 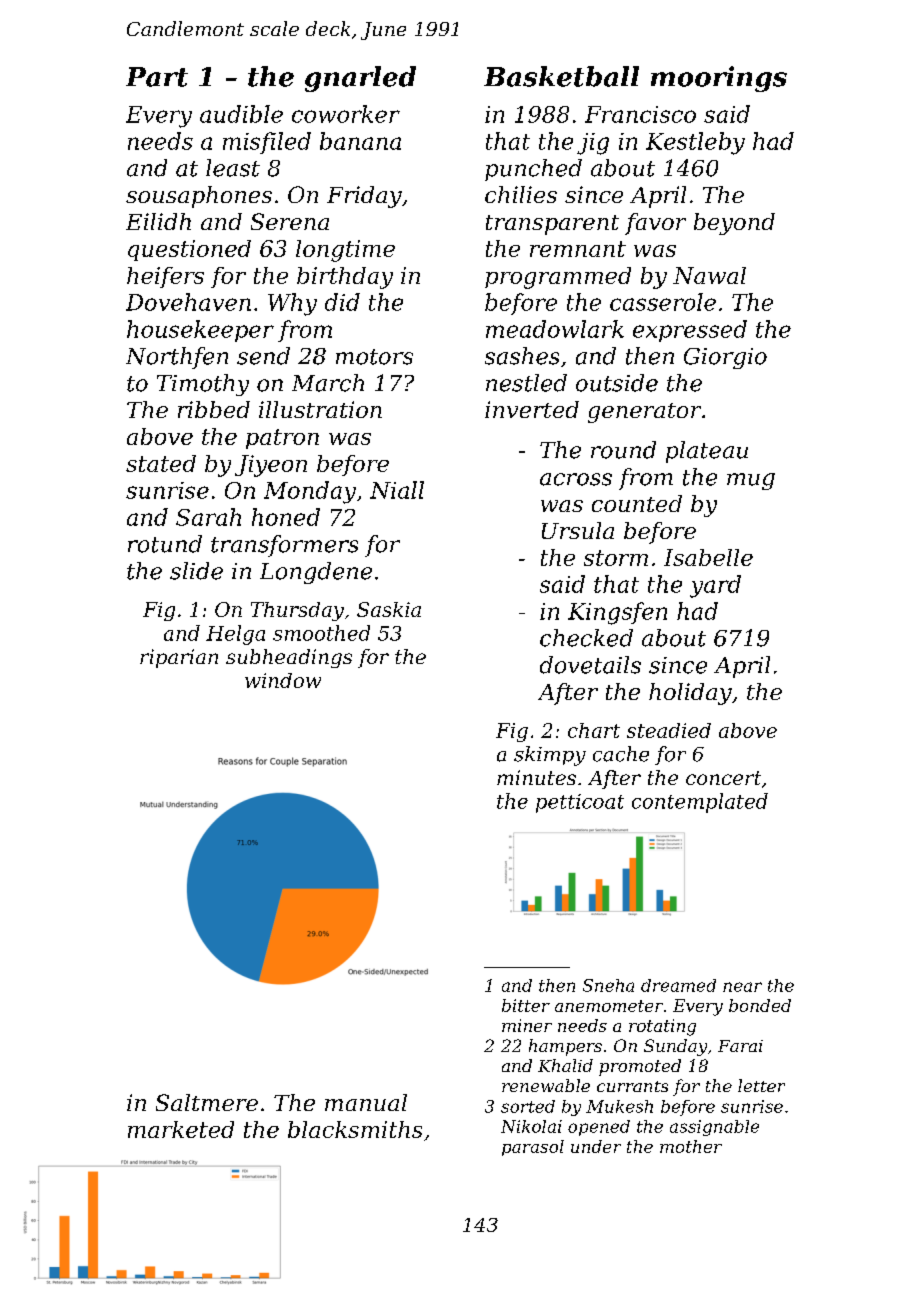 What do you see at coordinates (691, 1146) in the screenshot?
I see `mother` at bounding box center [691, 1146].
